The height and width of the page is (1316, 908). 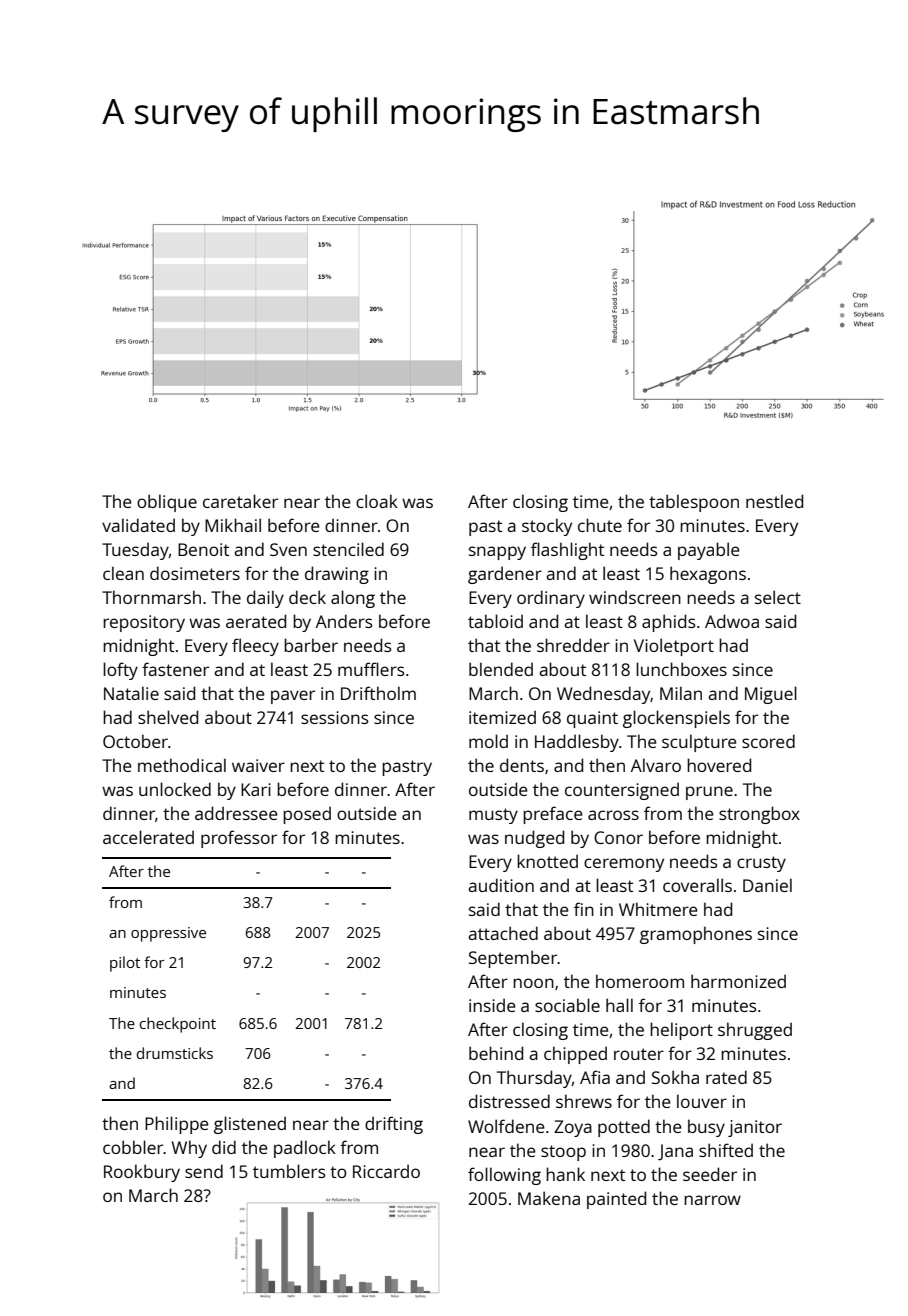 What do you see at coordinates (175, 1053) in the page?
I see `drumsticks` at bounding box center [175, 1053].
